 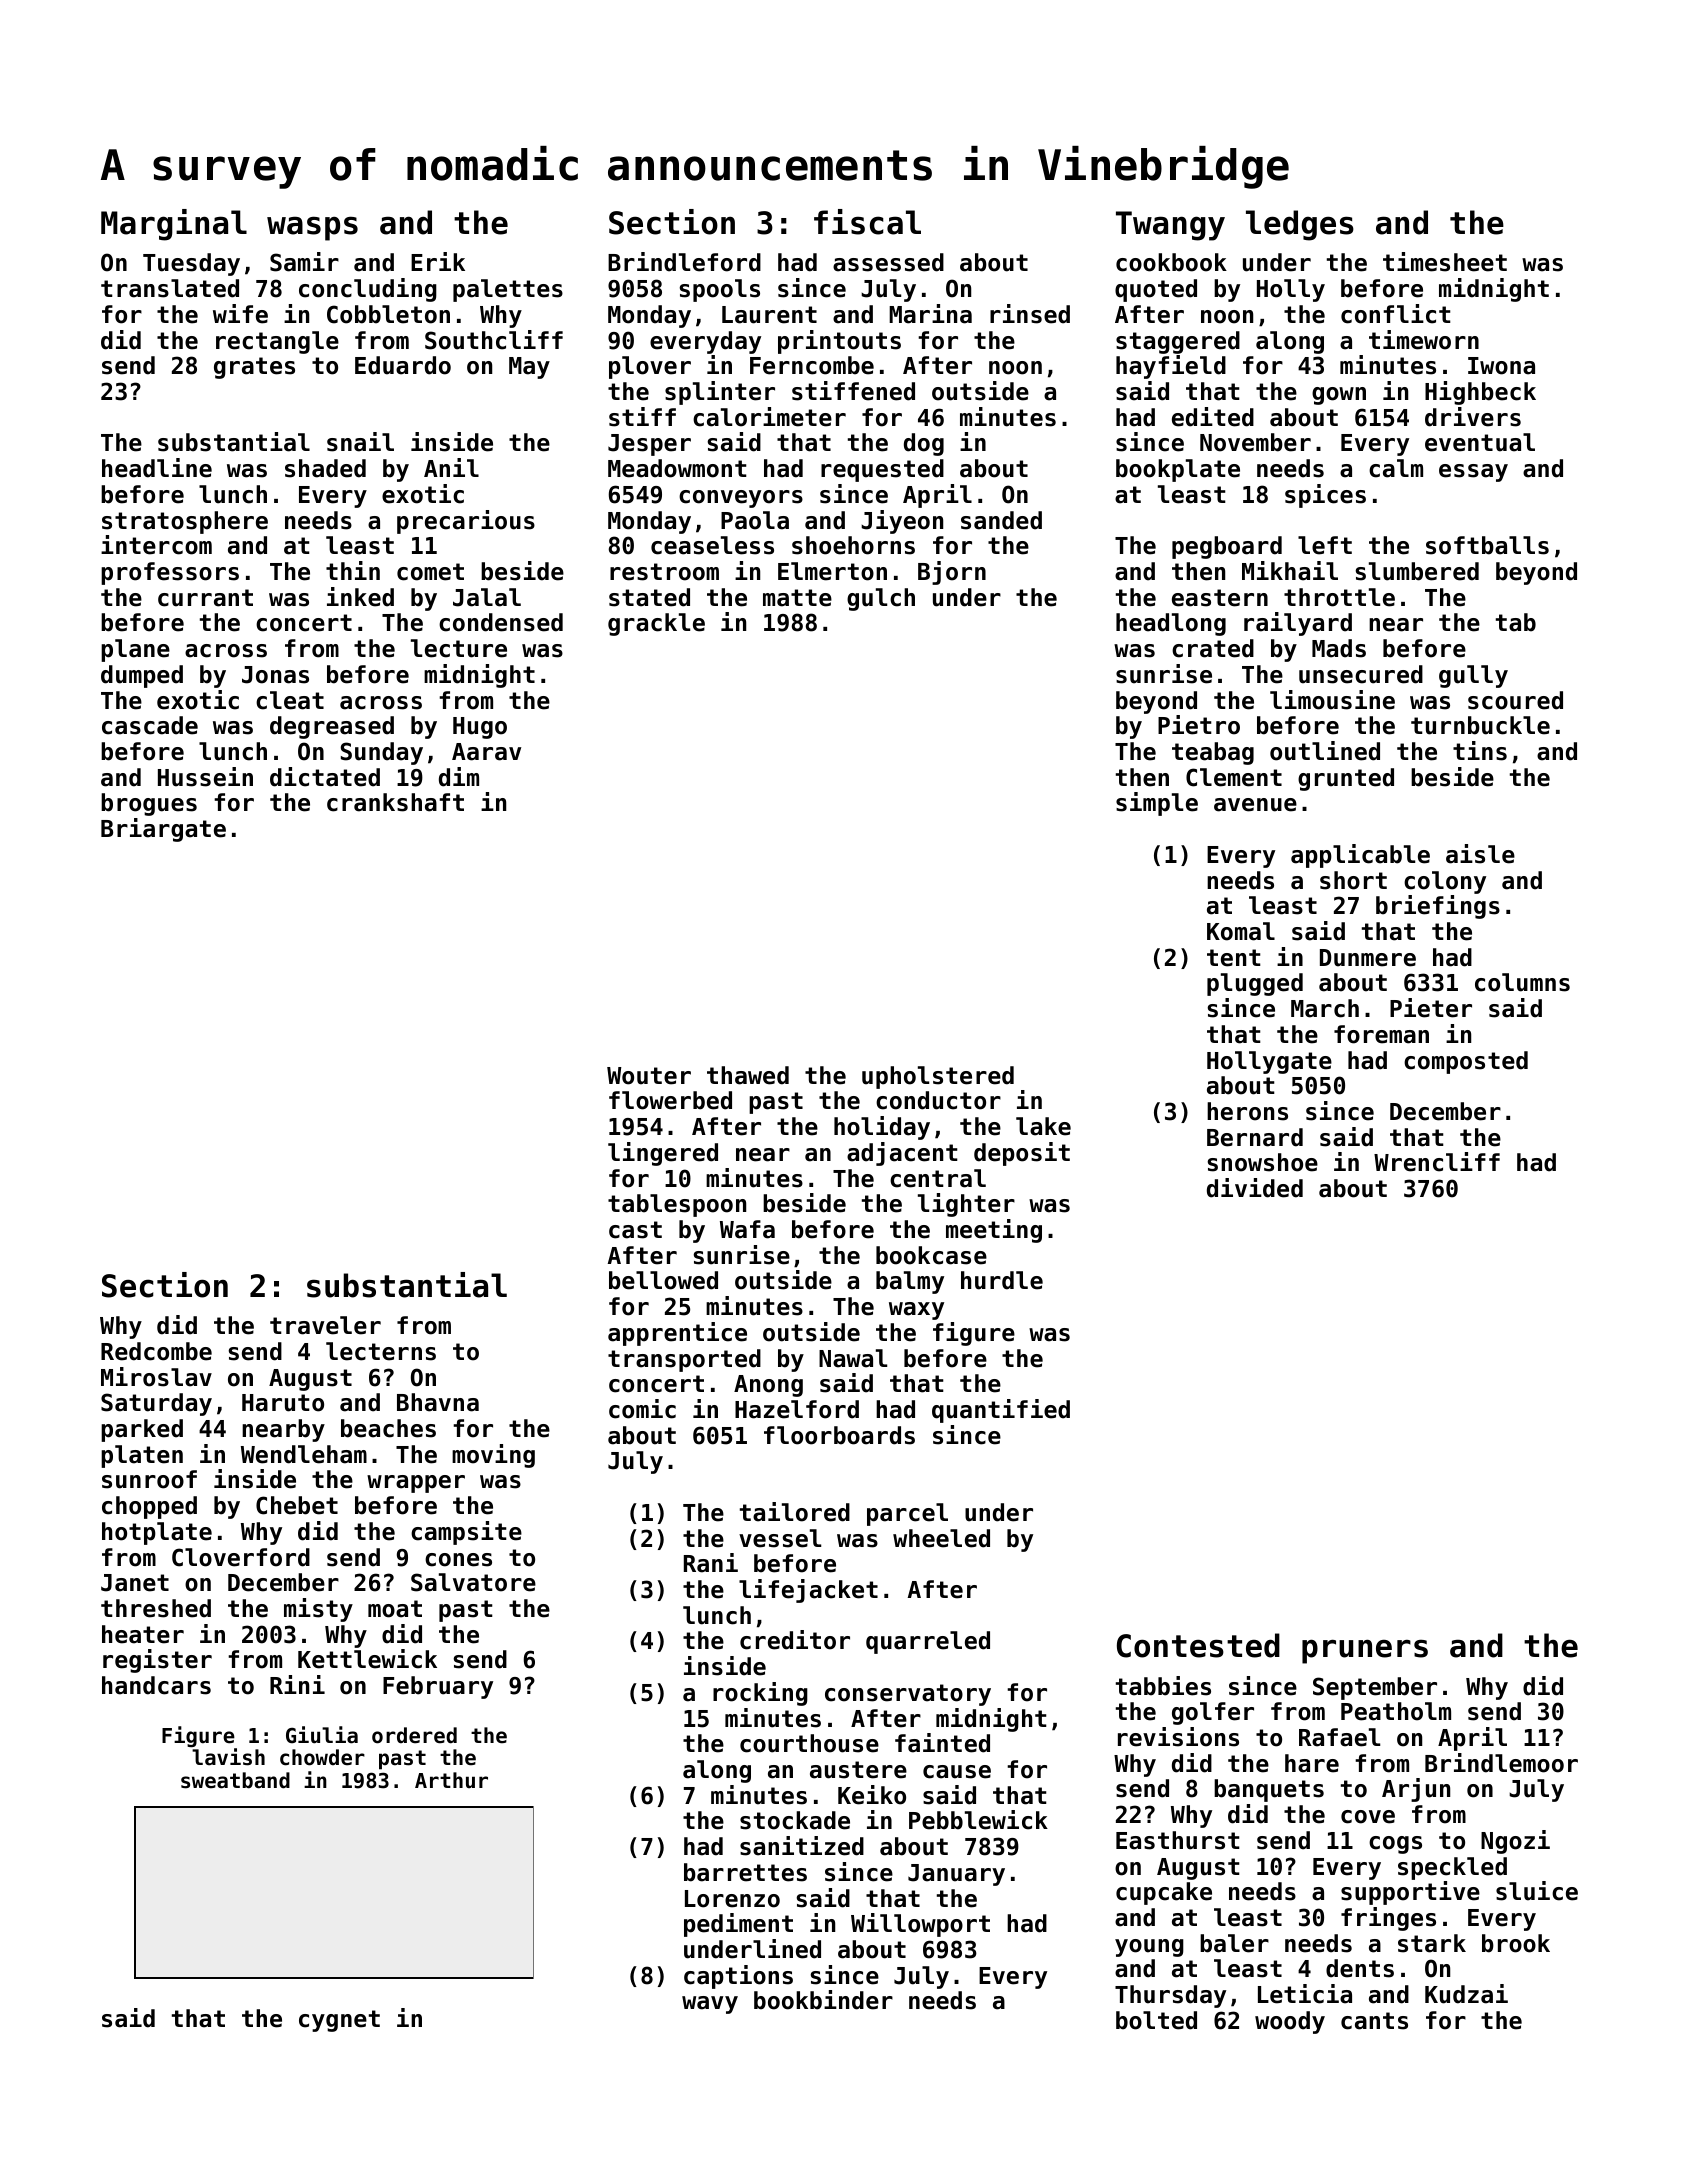 I want to click on Marina, so click(x=930, y=314).
